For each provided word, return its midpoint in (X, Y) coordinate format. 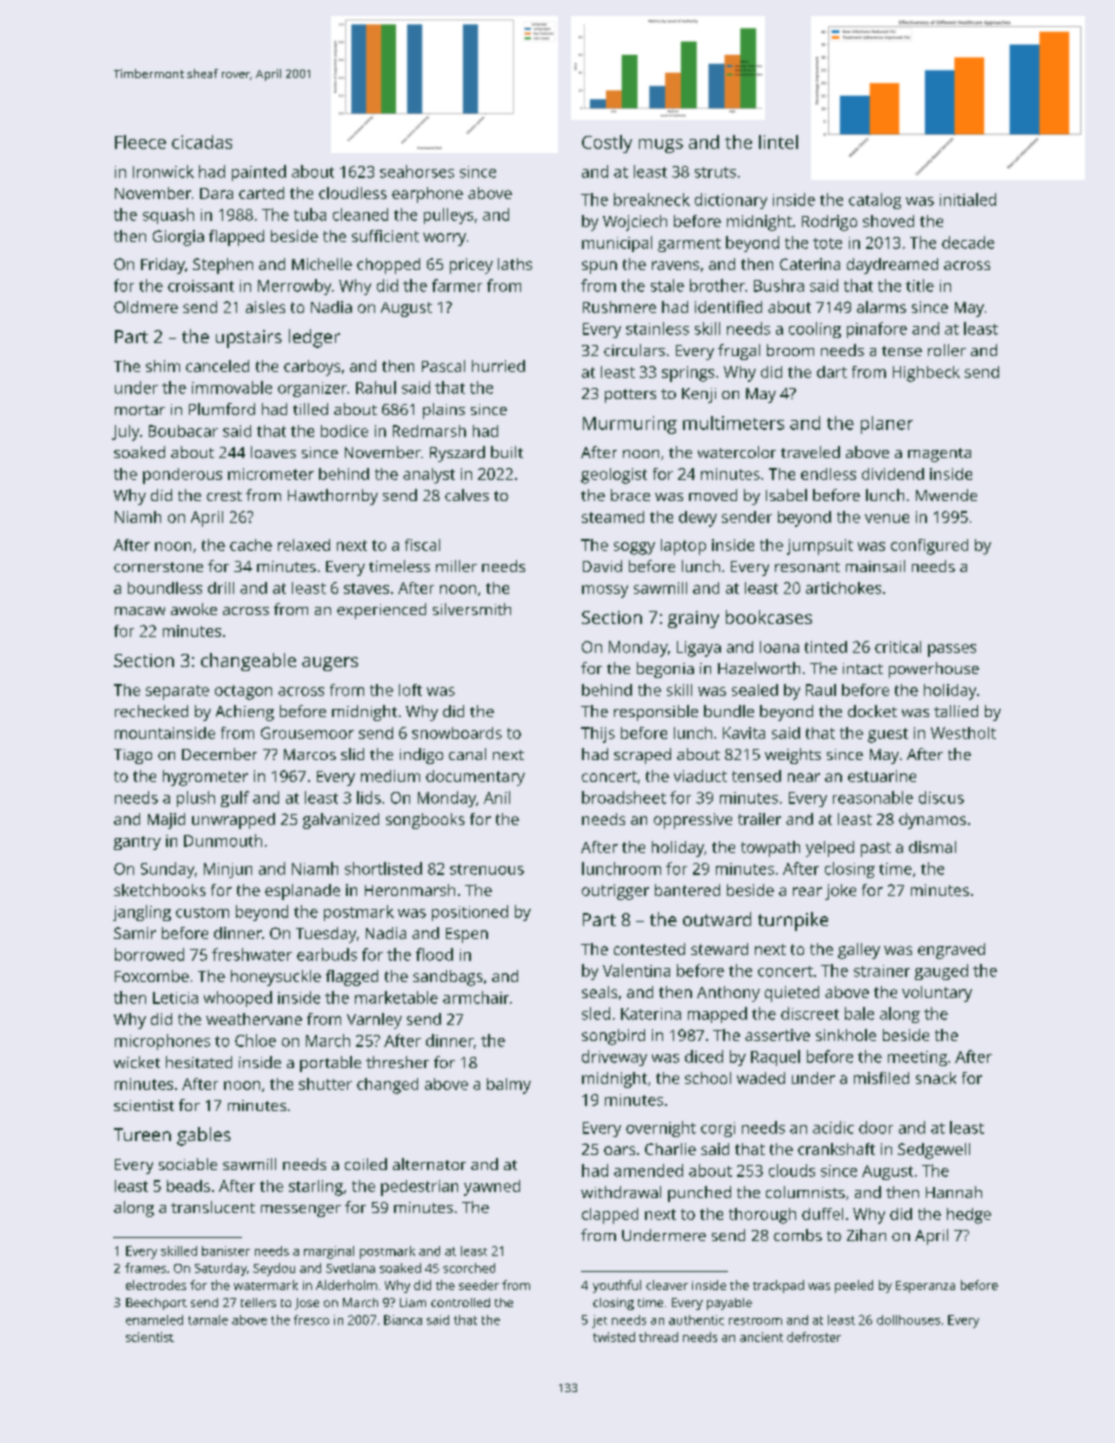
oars (619, 1150)
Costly (607, 144)
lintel (778, 142)
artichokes (843, 588)
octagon (243, 692)
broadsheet (624, 797)
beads (188, 1186)
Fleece (140, 142)
